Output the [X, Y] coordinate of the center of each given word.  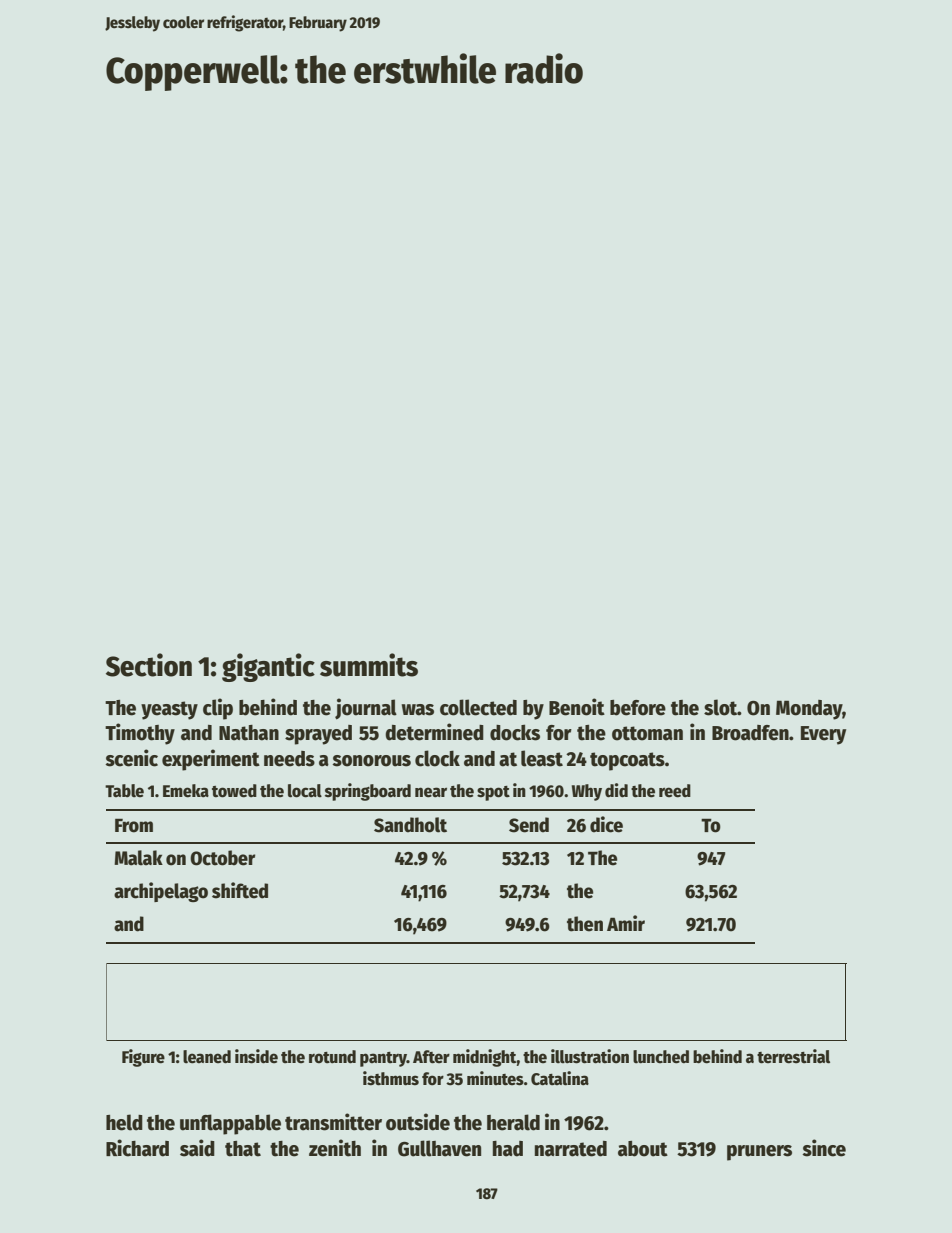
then [585, 924]
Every [823, 735]
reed [675, 791]
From [134, 825]
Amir [626, 923]
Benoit [577, 707]
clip [218, 709]
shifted [240, 890]
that [243, 1149]
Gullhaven [439, 1148]
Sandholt [410, 825]
